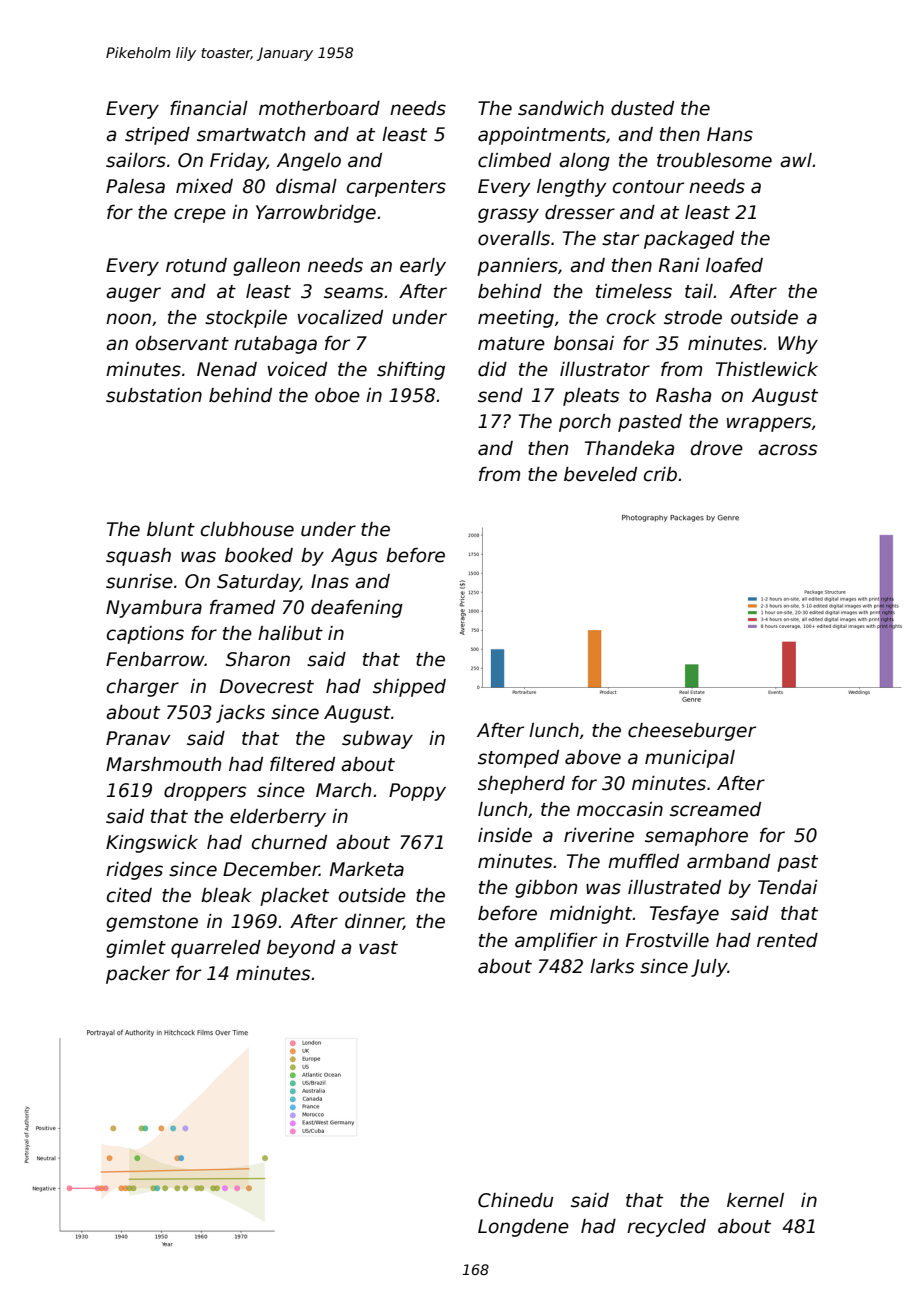 Image resolution: width=924 pixels, height=1314 pixels. Describe the element at coordinates (340, 317) in the document. I see `vocalized` at that location.
